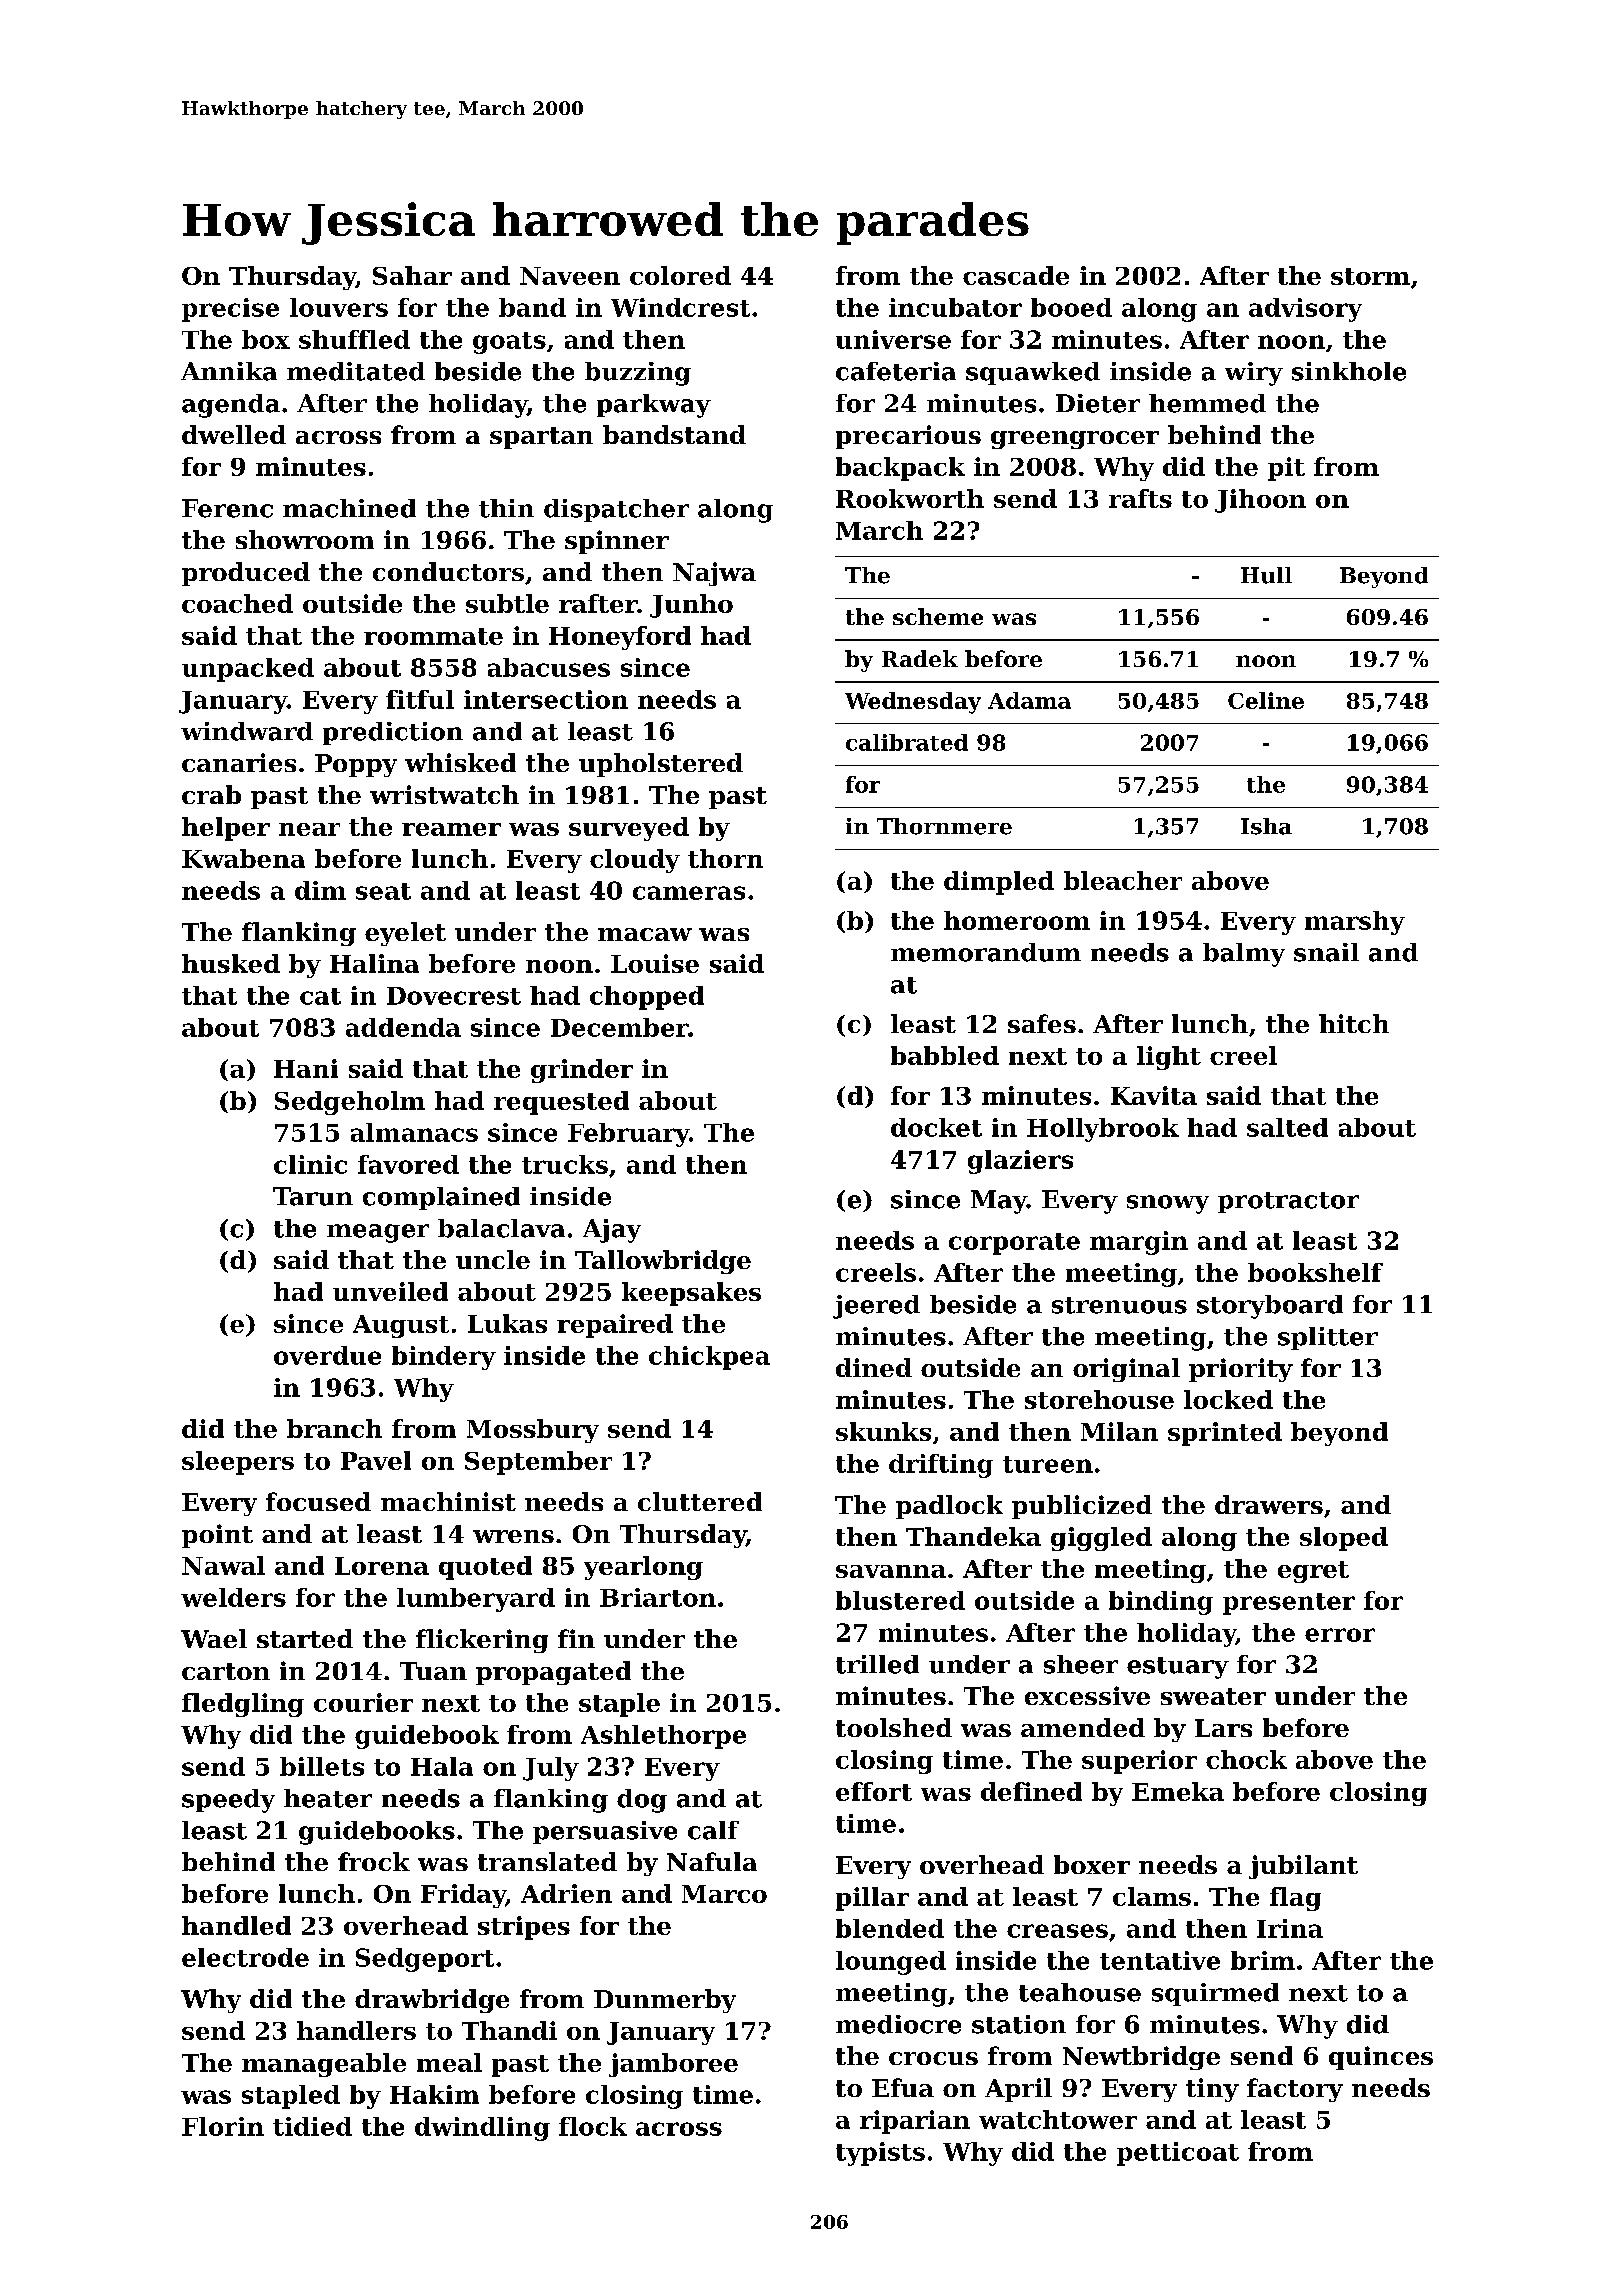  What do you see at coordinates (891, 1571) in the screenshot?
I see `savanna` at bounding box center [891, 1571].
